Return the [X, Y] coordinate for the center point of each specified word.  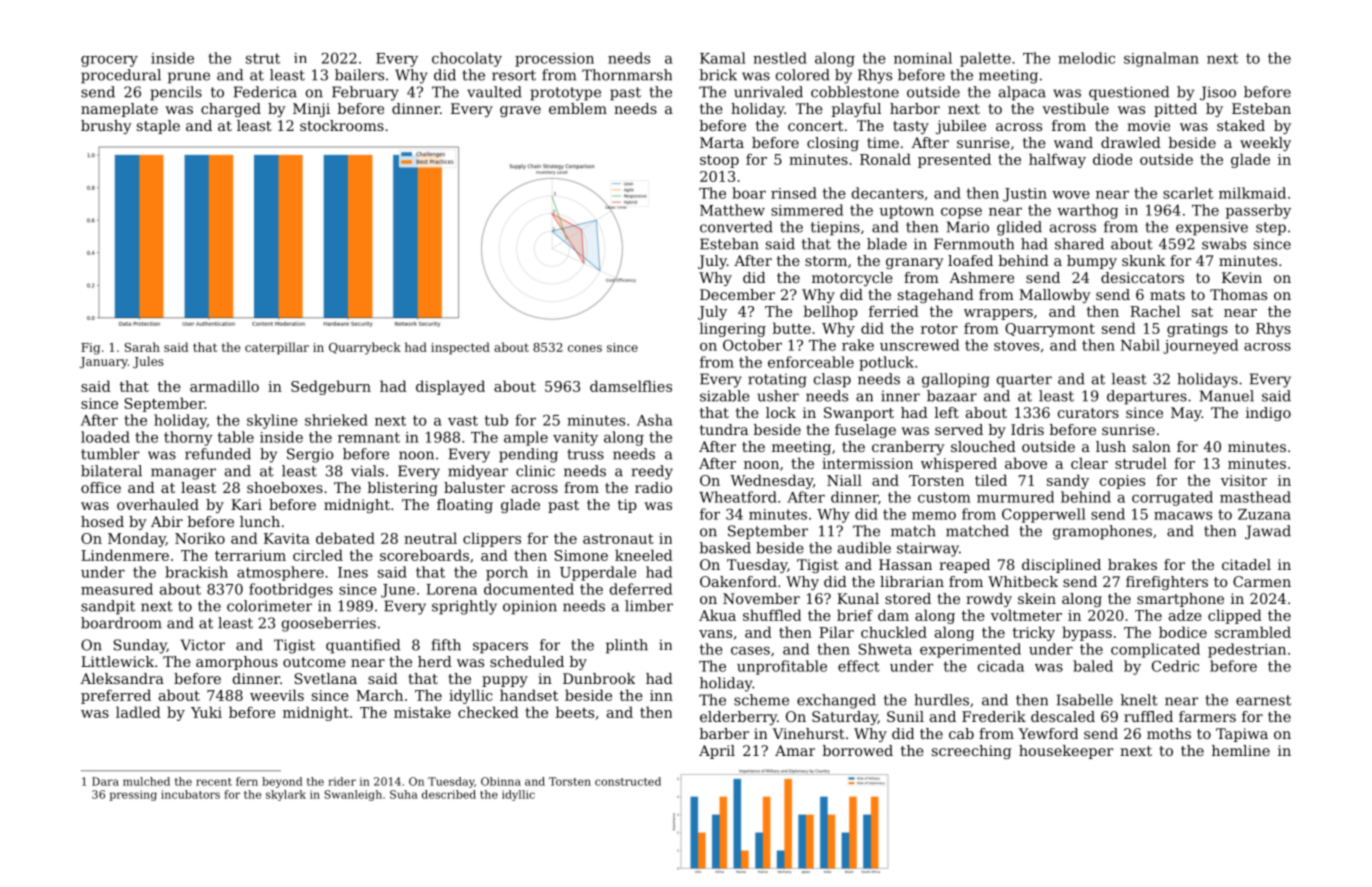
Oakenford [738, 581]
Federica [265, 92]
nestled [780, 58]
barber [724, 733]
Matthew [732, 210]
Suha [404, 794]
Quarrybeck [365, 348]
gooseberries [329, 624]
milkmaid [1252, 193]
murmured [1015, 497]
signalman [1161, 59]
